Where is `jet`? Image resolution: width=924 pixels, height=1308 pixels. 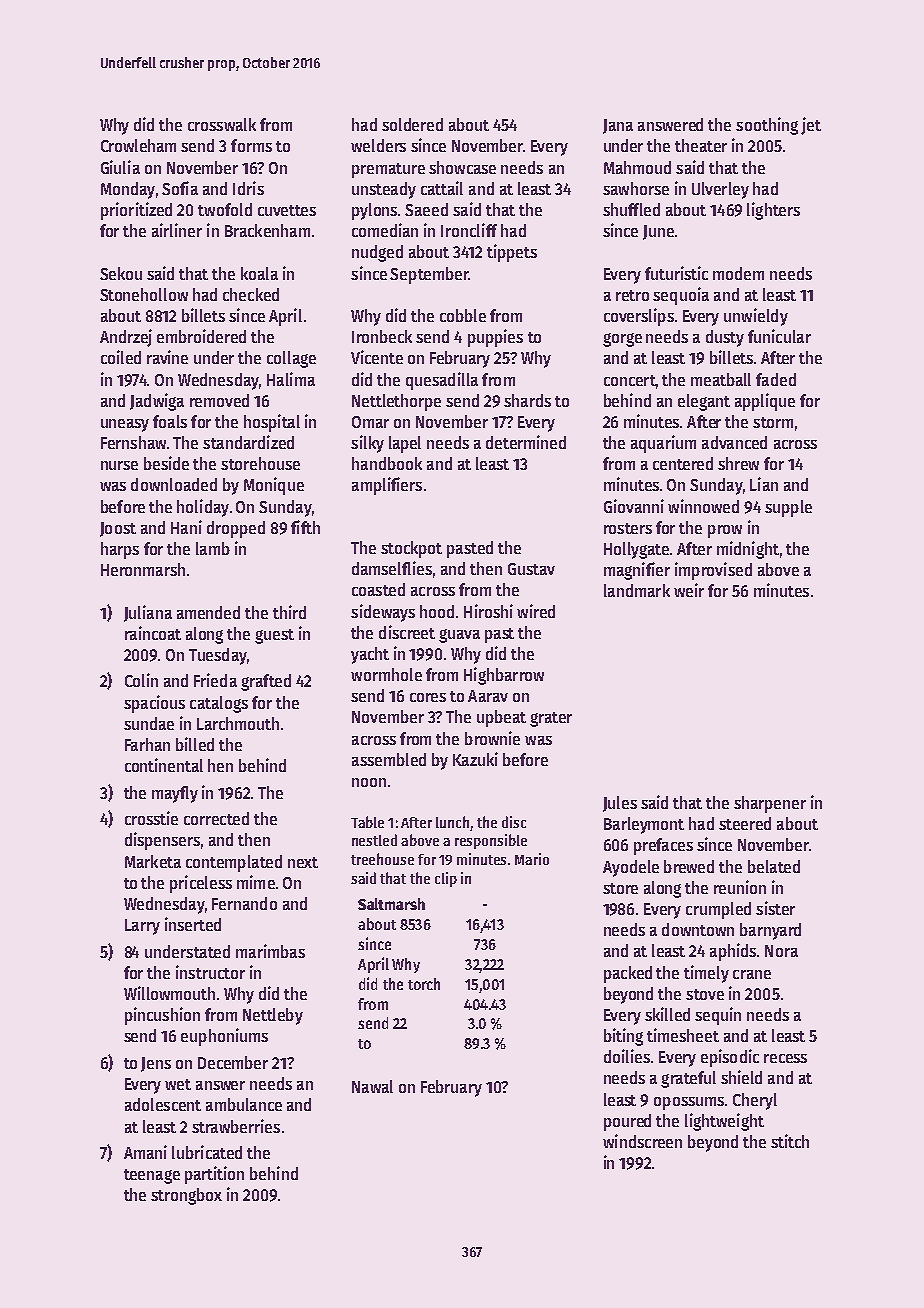 jet is located at coordinates (811, 126).
